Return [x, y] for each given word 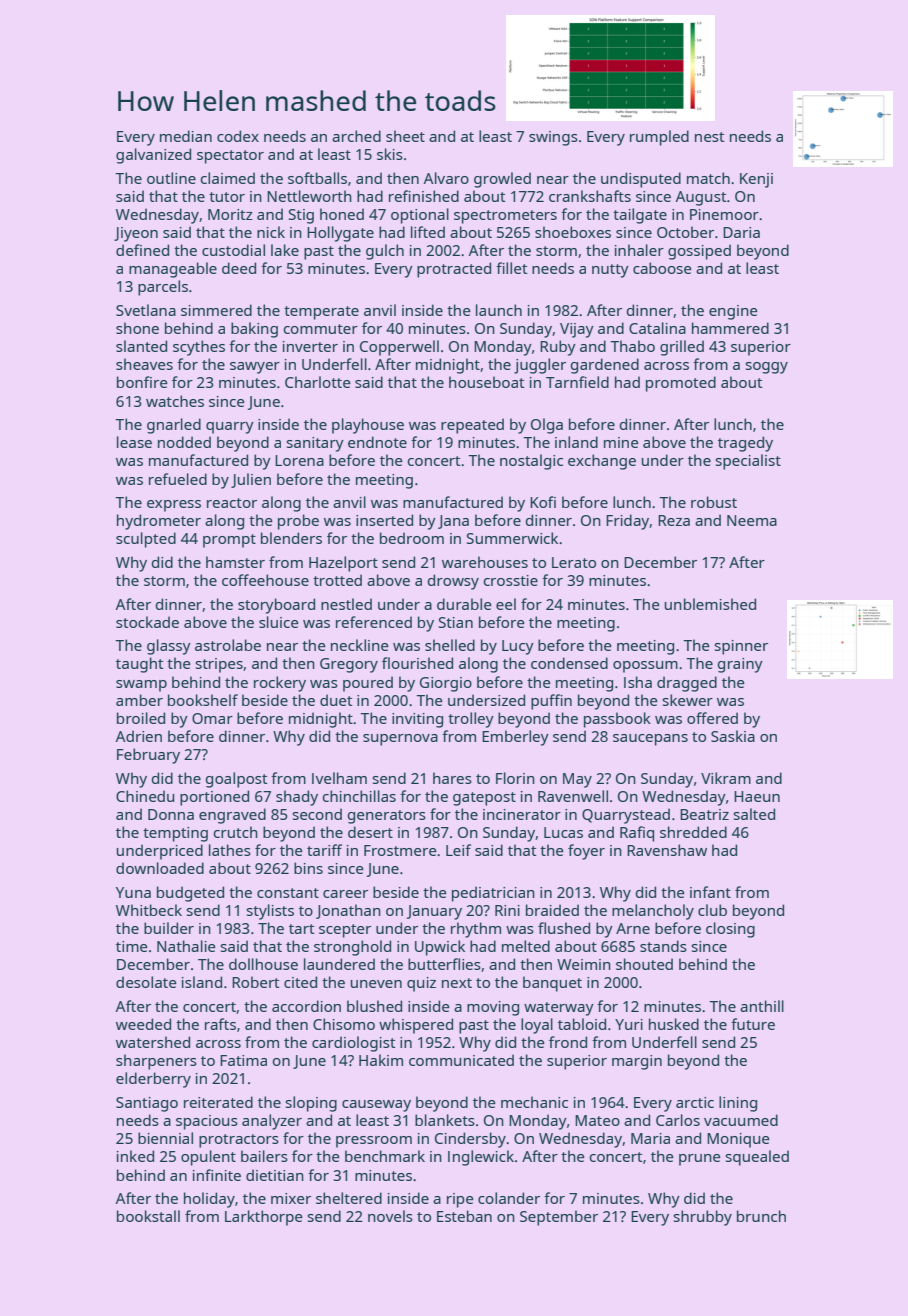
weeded [143, 1024]
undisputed [641, 180]
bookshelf [203, 700]
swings [553, 138]
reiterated [218, 1102]
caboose [662, 268]
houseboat [486, 382]
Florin [515, 778]
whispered [416, 1026]
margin [637, 1062]
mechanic [534, 1102]
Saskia [733, 736]
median [186, 136]
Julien [251, 480]
